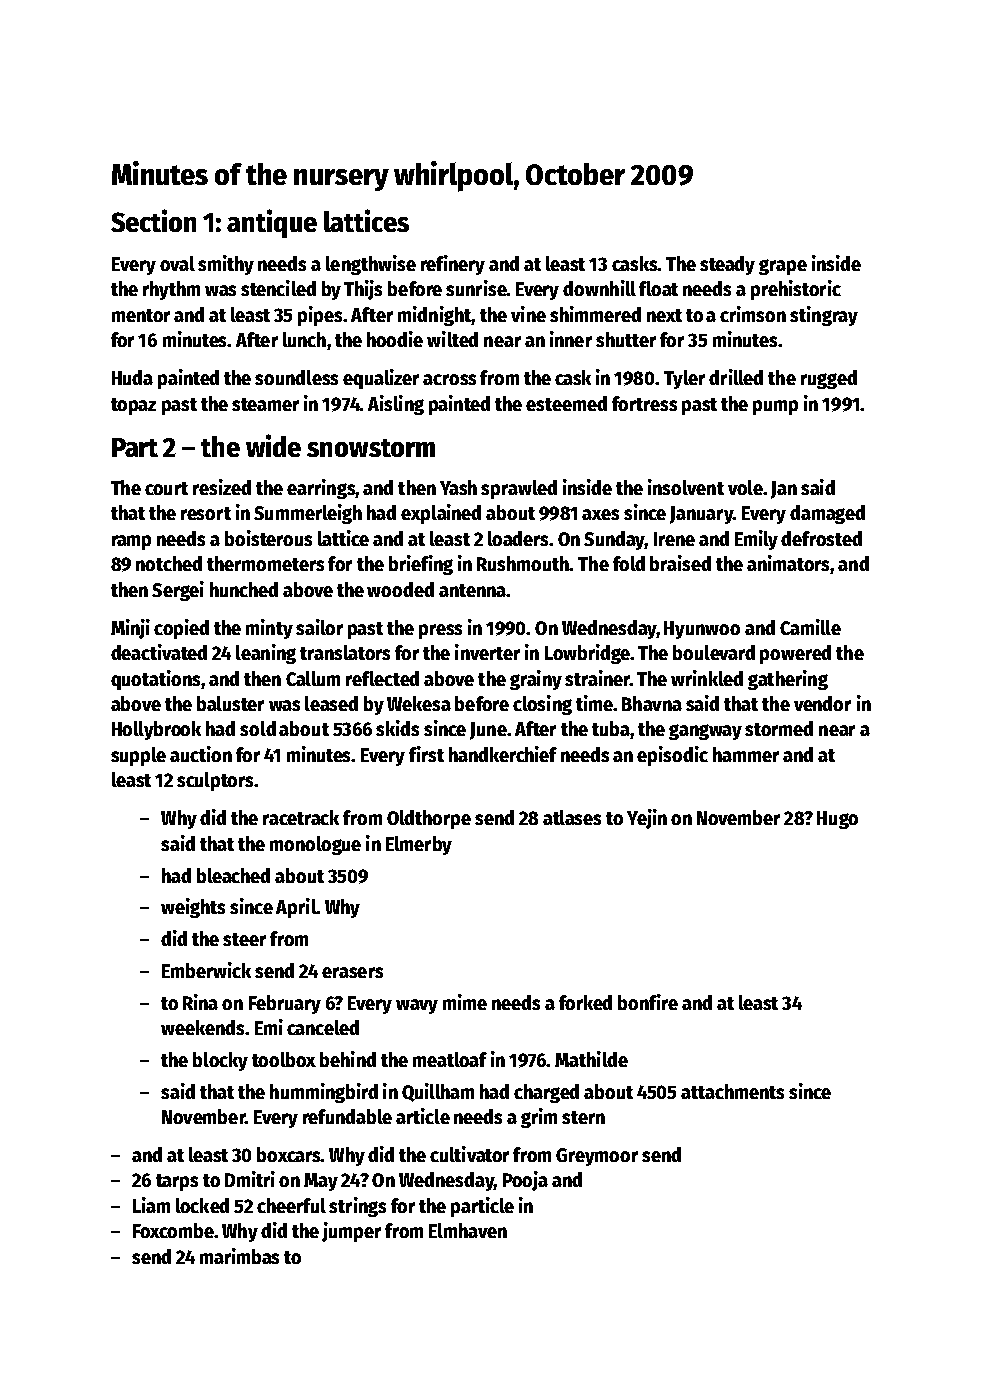 The height and width of the screenshot is (1396, 983). I want to click on drilled, so click(736, 377).
